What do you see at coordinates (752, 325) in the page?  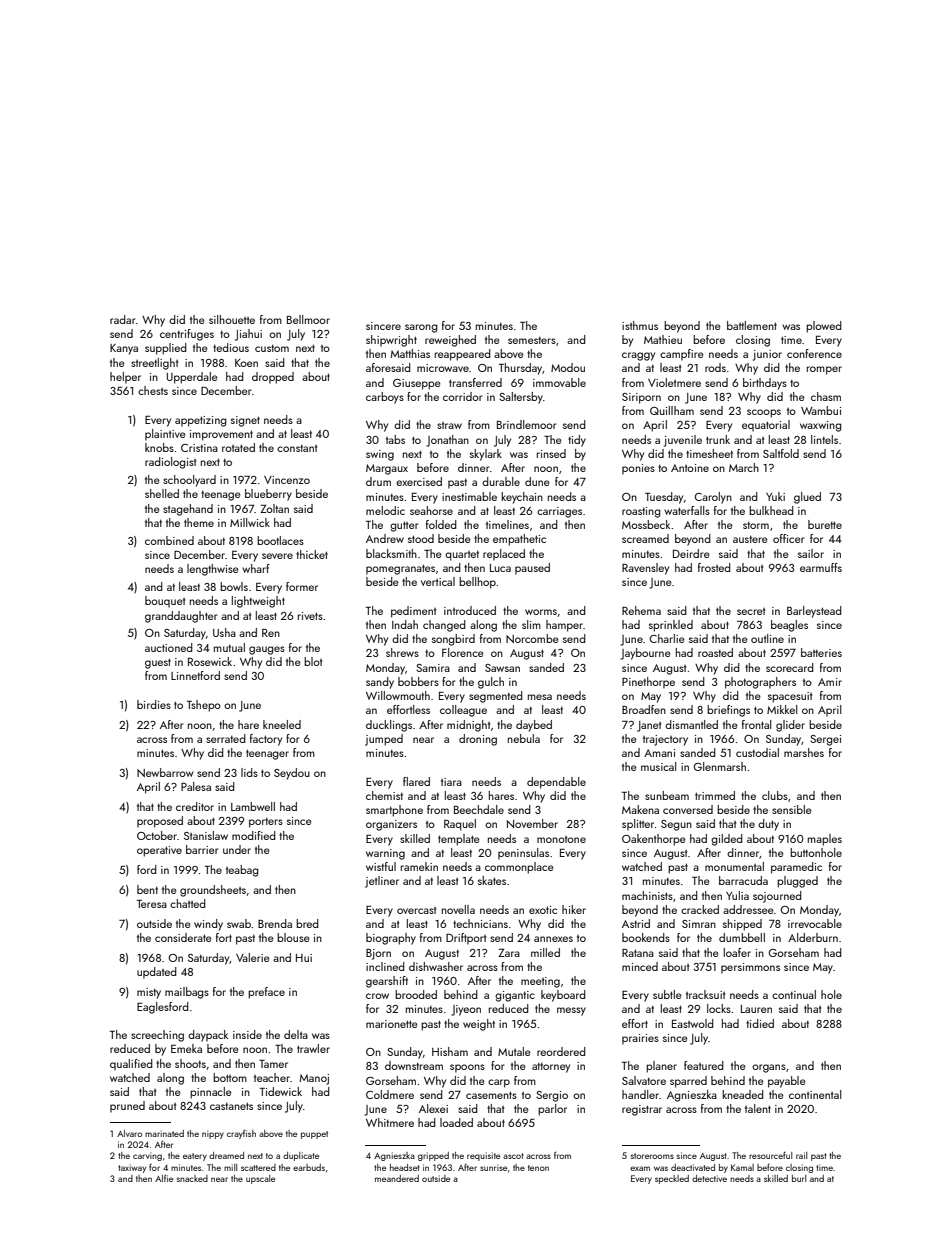 I see `battlement` at bounding box center [752, 325].
